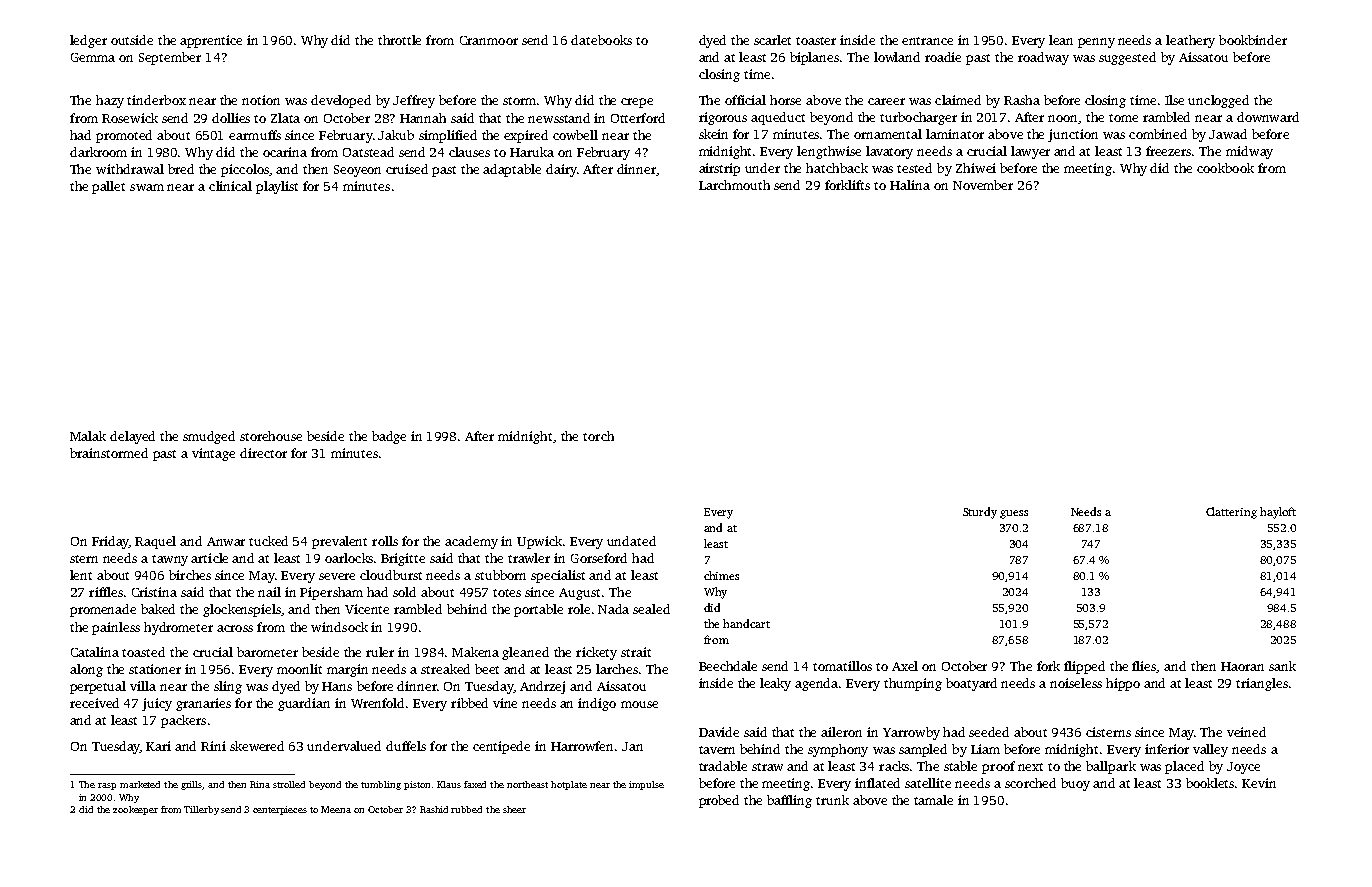 Image resolution: width=1372 pixels, height=887 pixels. What do you see at coordinates (598, 436) in the page?
I see `torch` at bounding box center [598, 436].
